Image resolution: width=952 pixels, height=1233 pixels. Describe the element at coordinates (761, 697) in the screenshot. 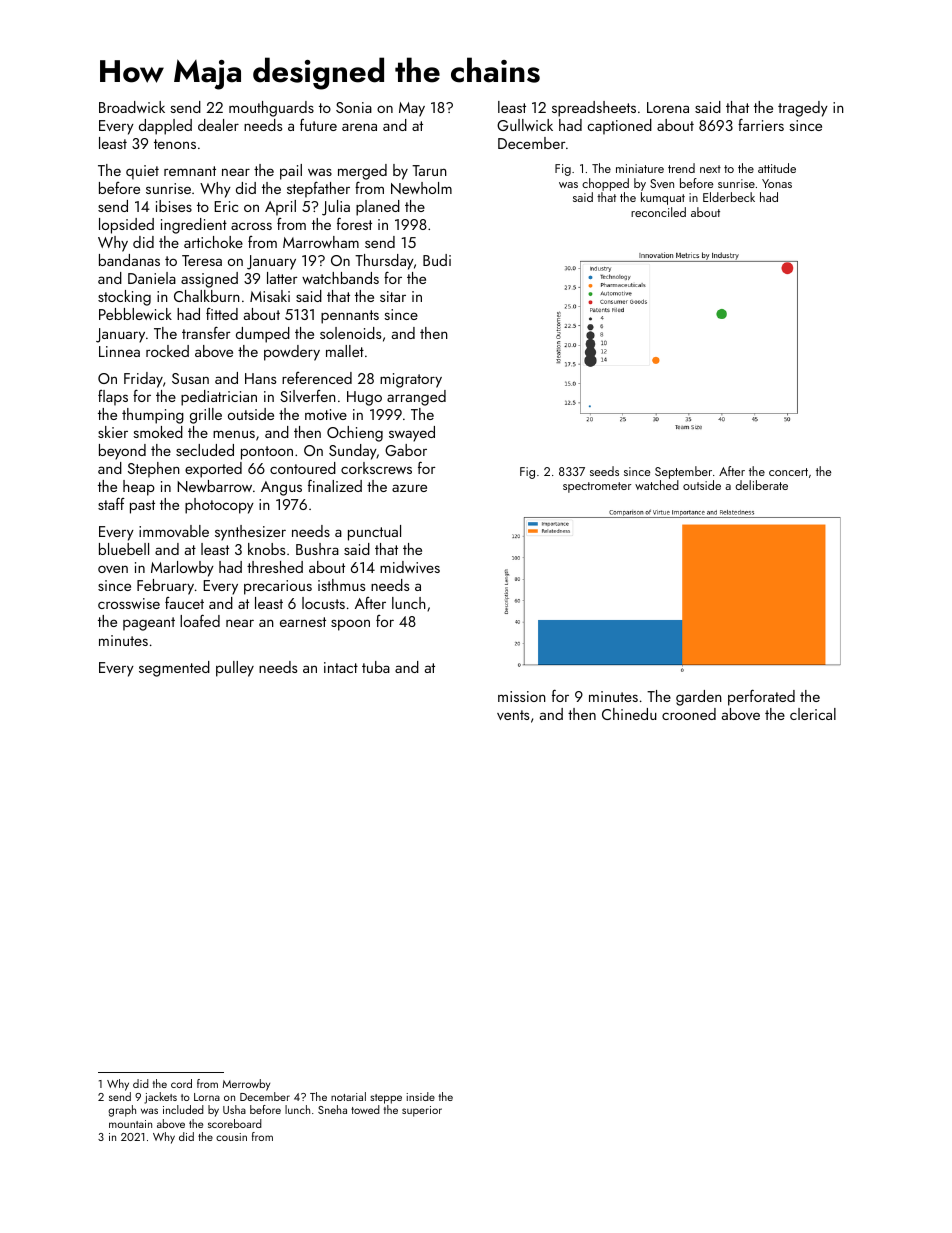

I see `perforated` at that location.
